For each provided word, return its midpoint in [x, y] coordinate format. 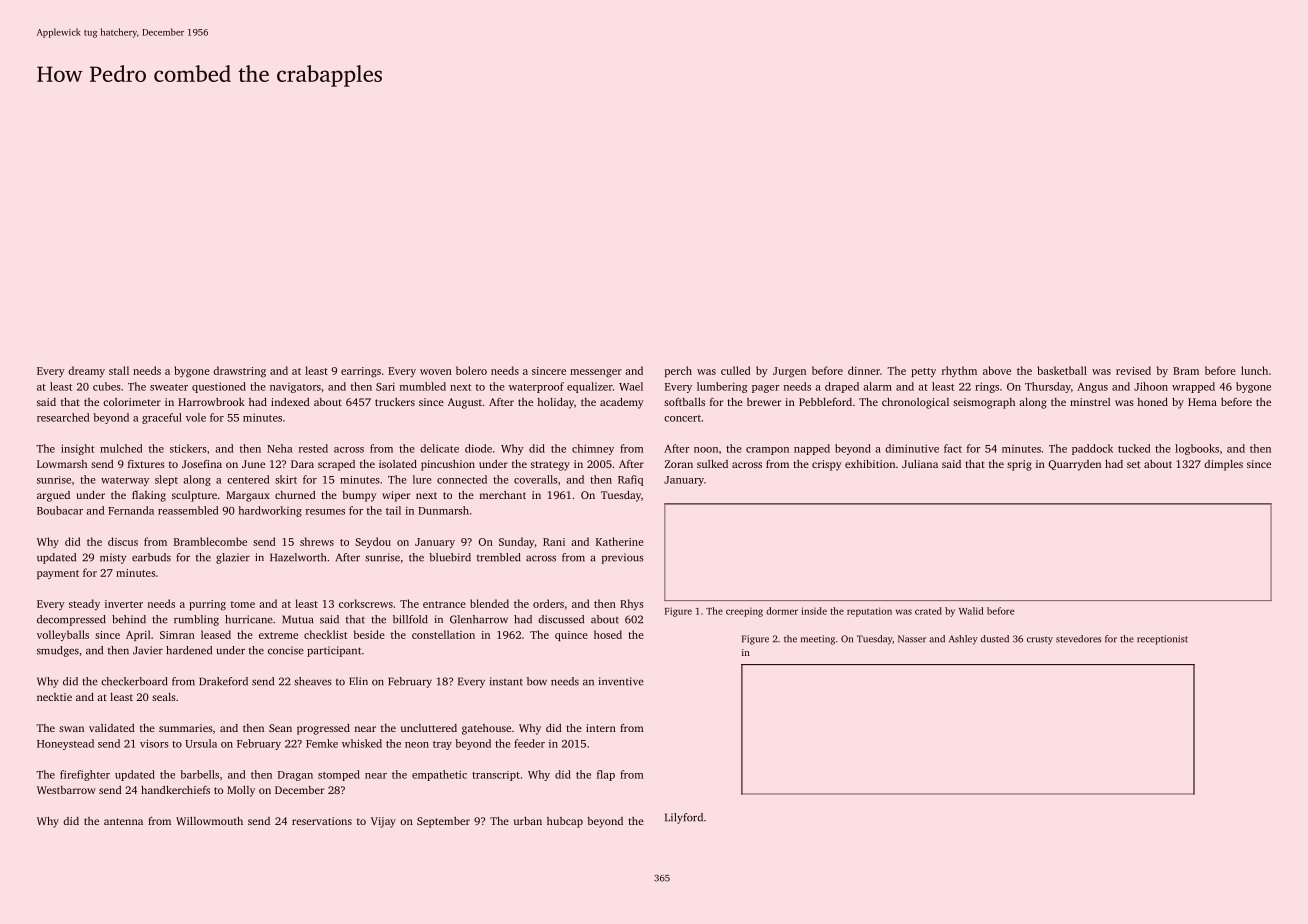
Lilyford [684, 818]
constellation [443, 634]
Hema [1202, 402]
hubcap [565, 822]
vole [196, 417]
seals [164, 697]
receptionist [1162, 640]
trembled [499, 557]
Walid [971, 611]
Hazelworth [298, 557]
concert [682, 418]
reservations [322, 821]
